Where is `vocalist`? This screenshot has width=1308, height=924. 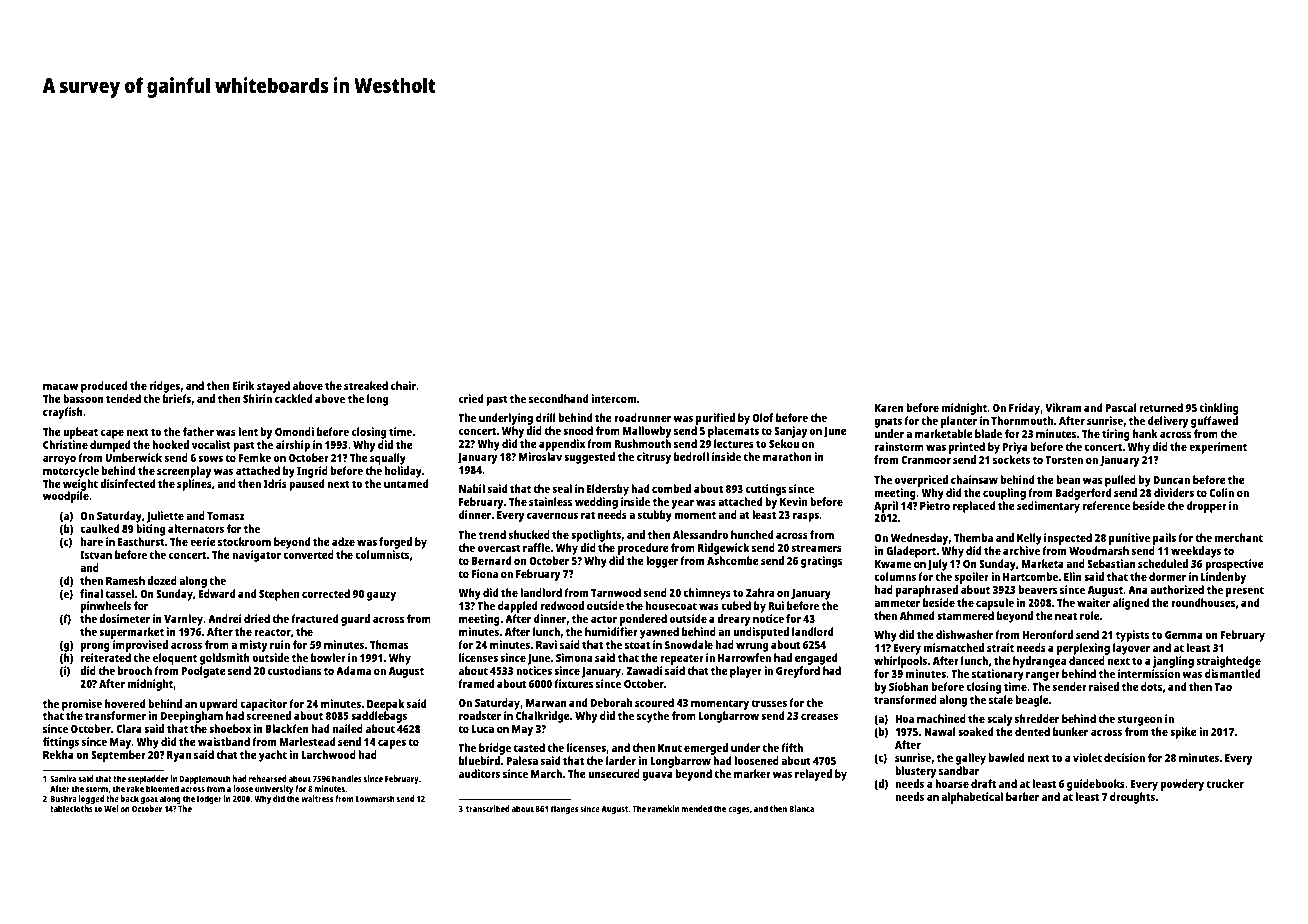
vocalist is located at coordinates (211, 444).
